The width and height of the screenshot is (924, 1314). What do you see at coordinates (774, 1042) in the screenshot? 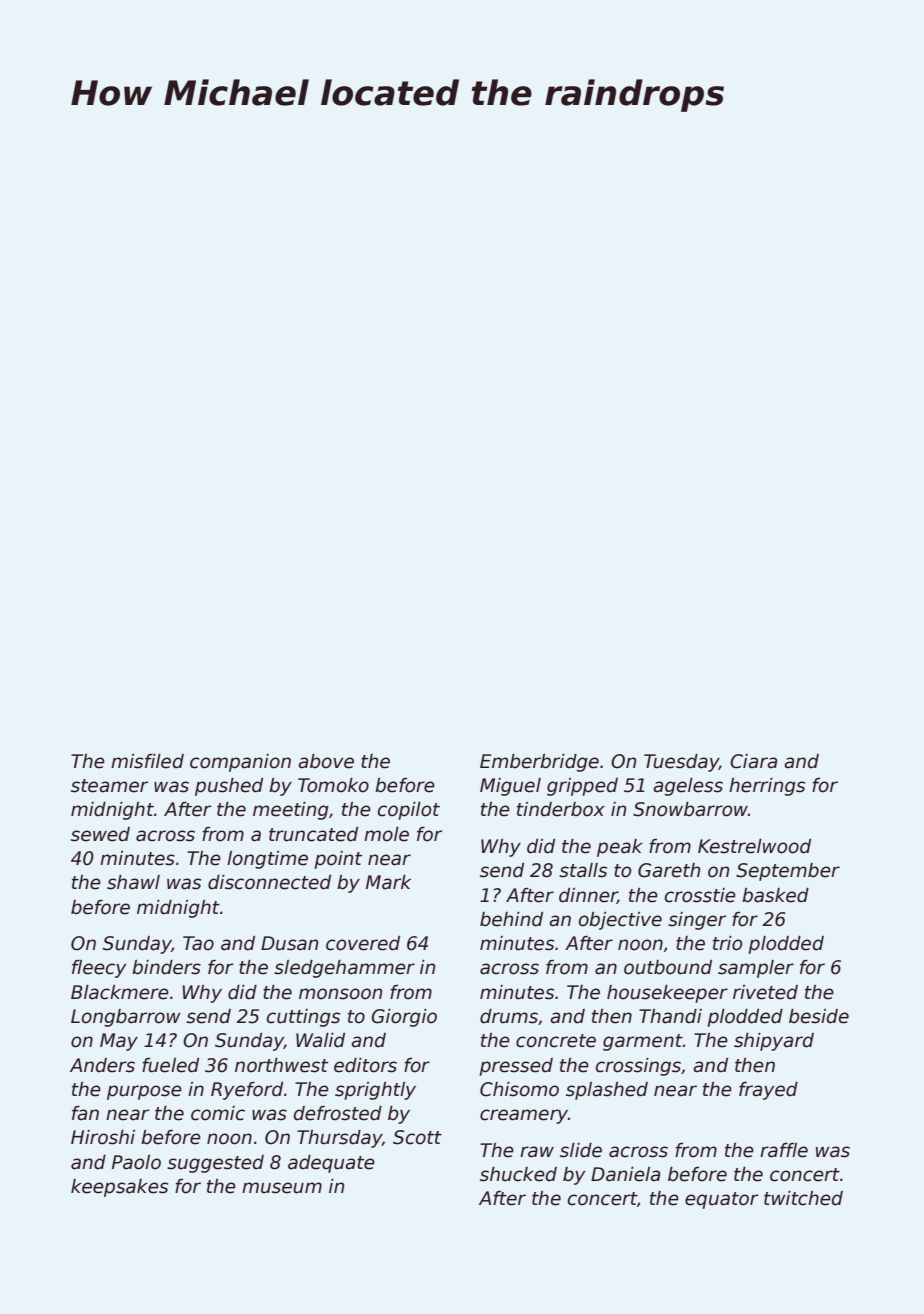
I see `shipyard` at bounding box center [774, 1042].
